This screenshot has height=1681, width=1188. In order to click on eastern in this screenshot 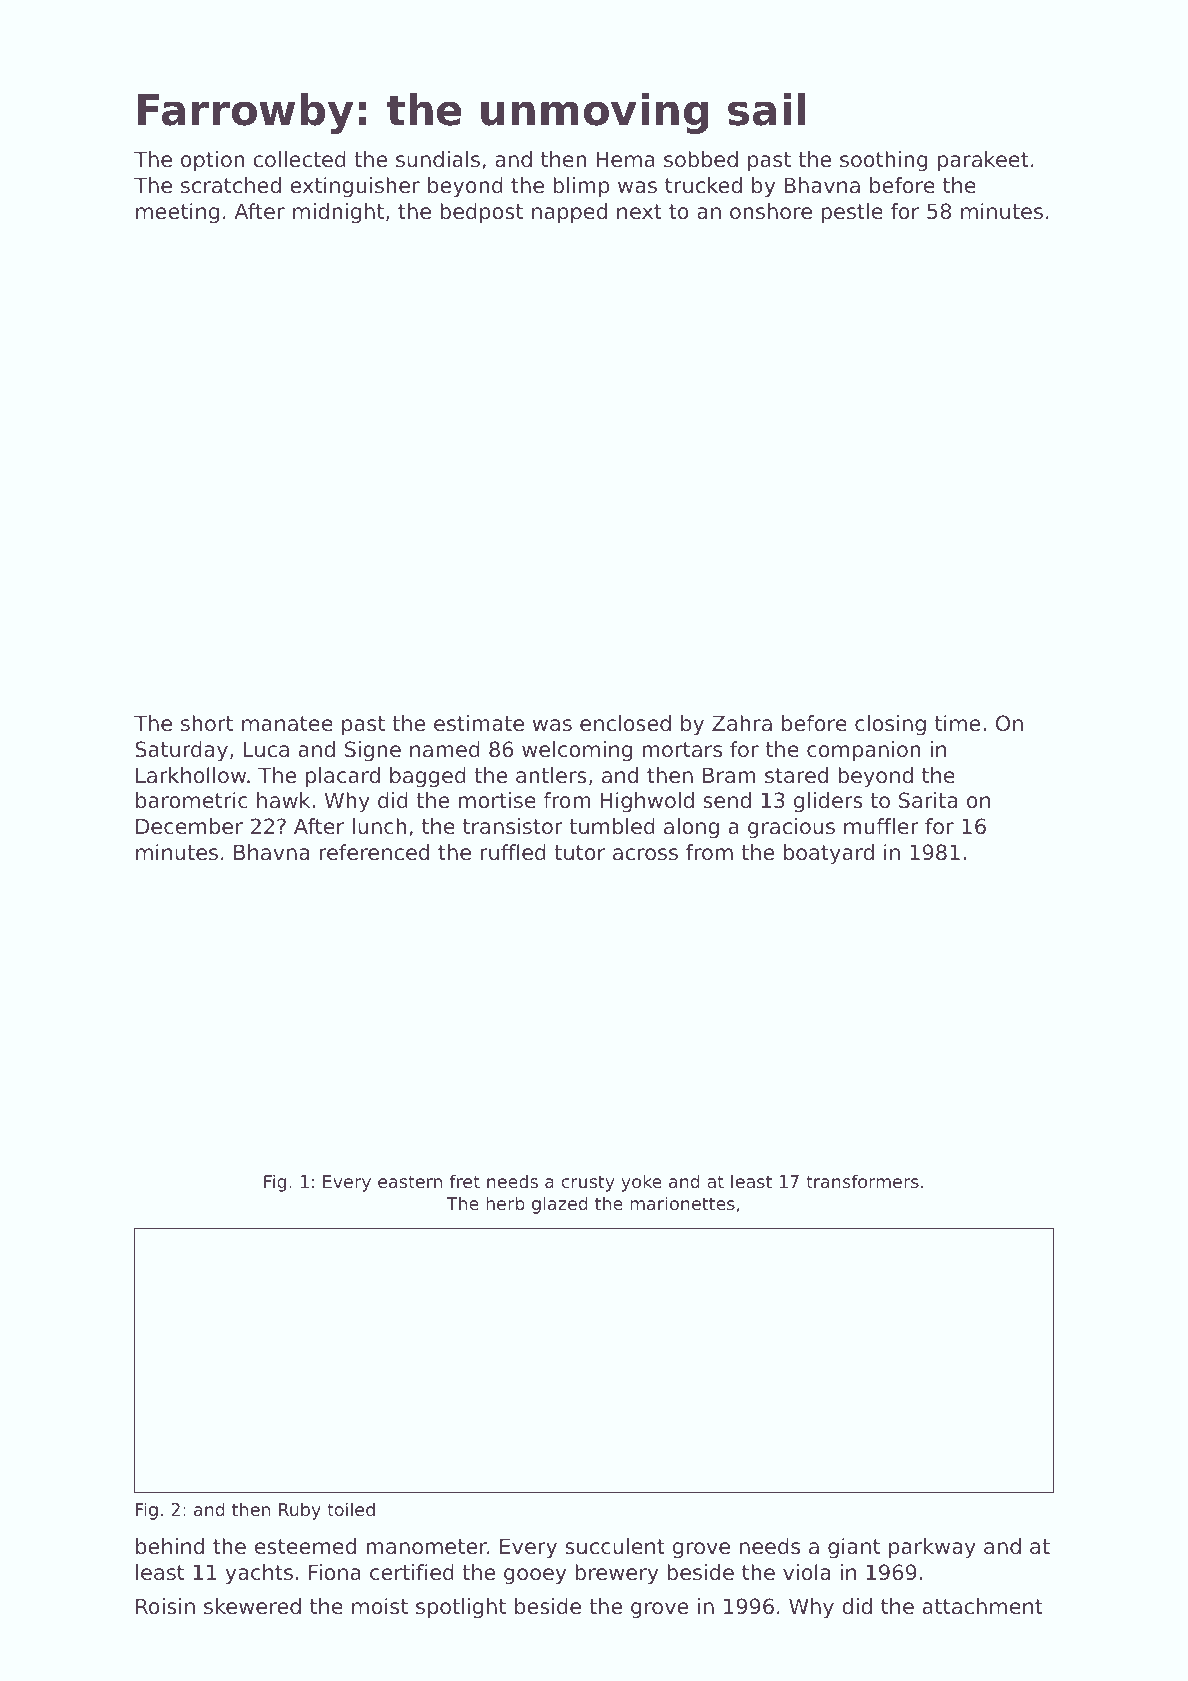, I will do `click(410, 1181)`.
